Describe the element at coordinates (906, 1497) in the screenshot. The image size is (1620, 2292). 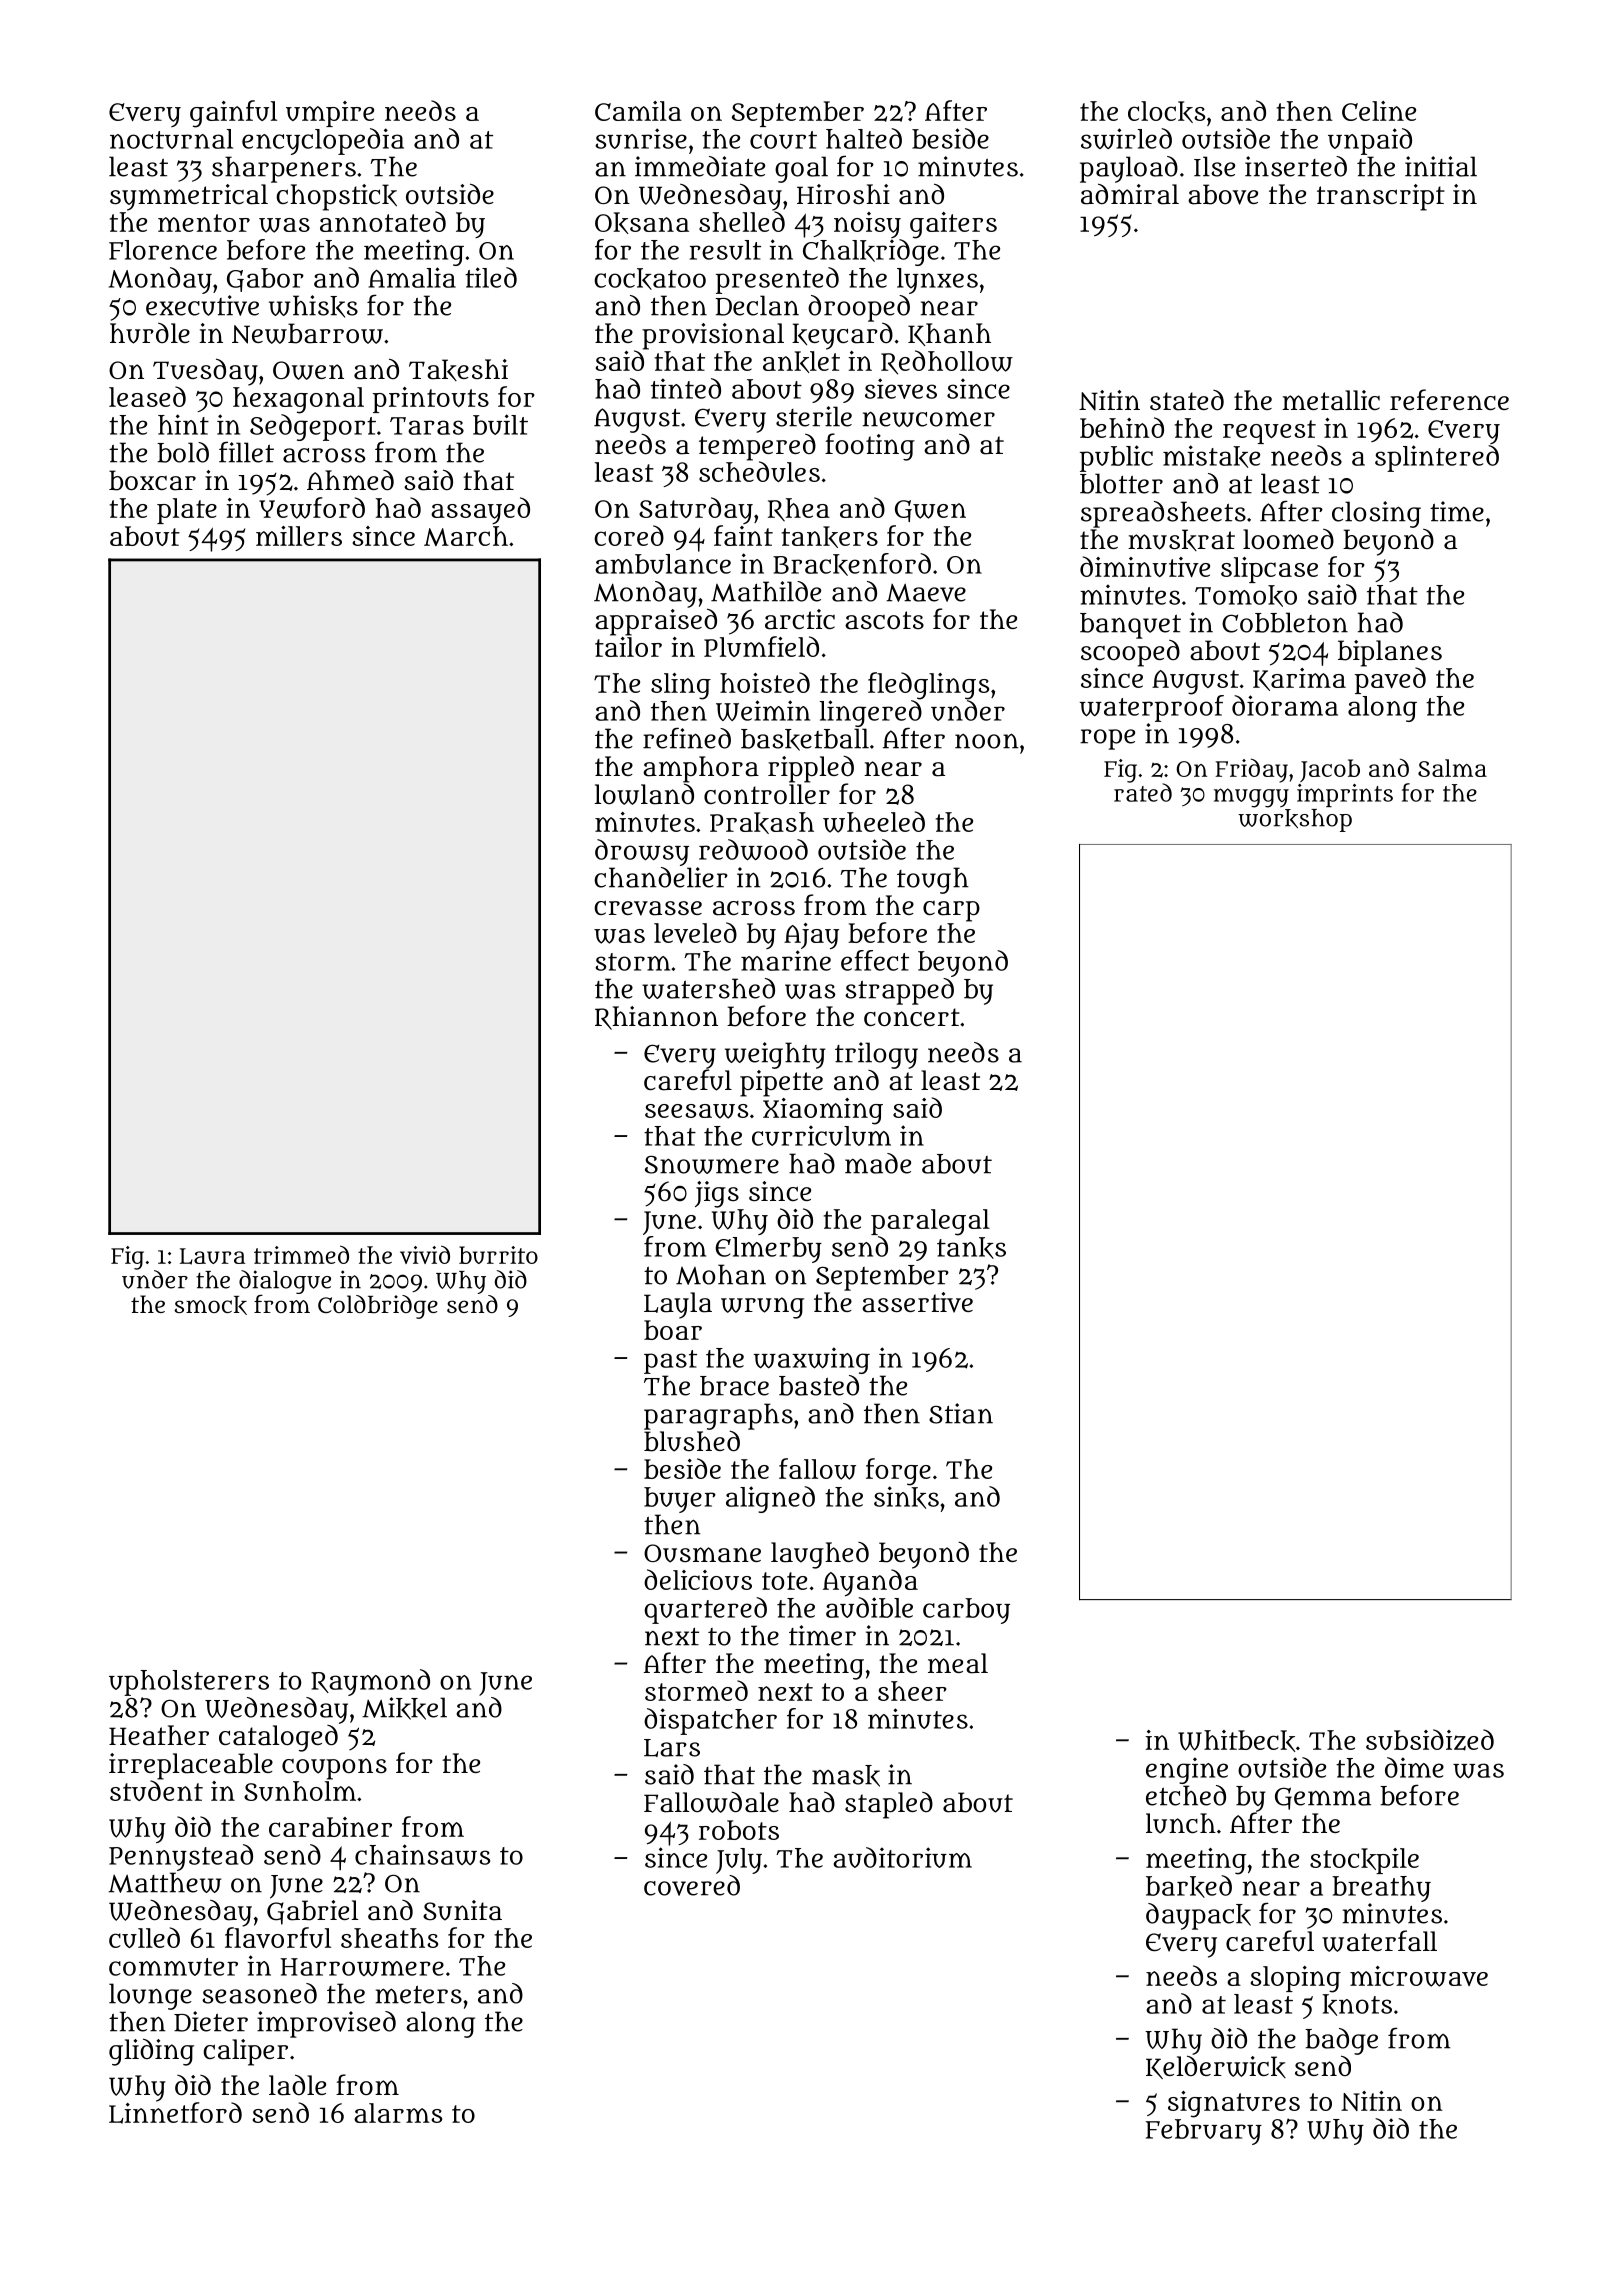
I see `sinks` at that location.
